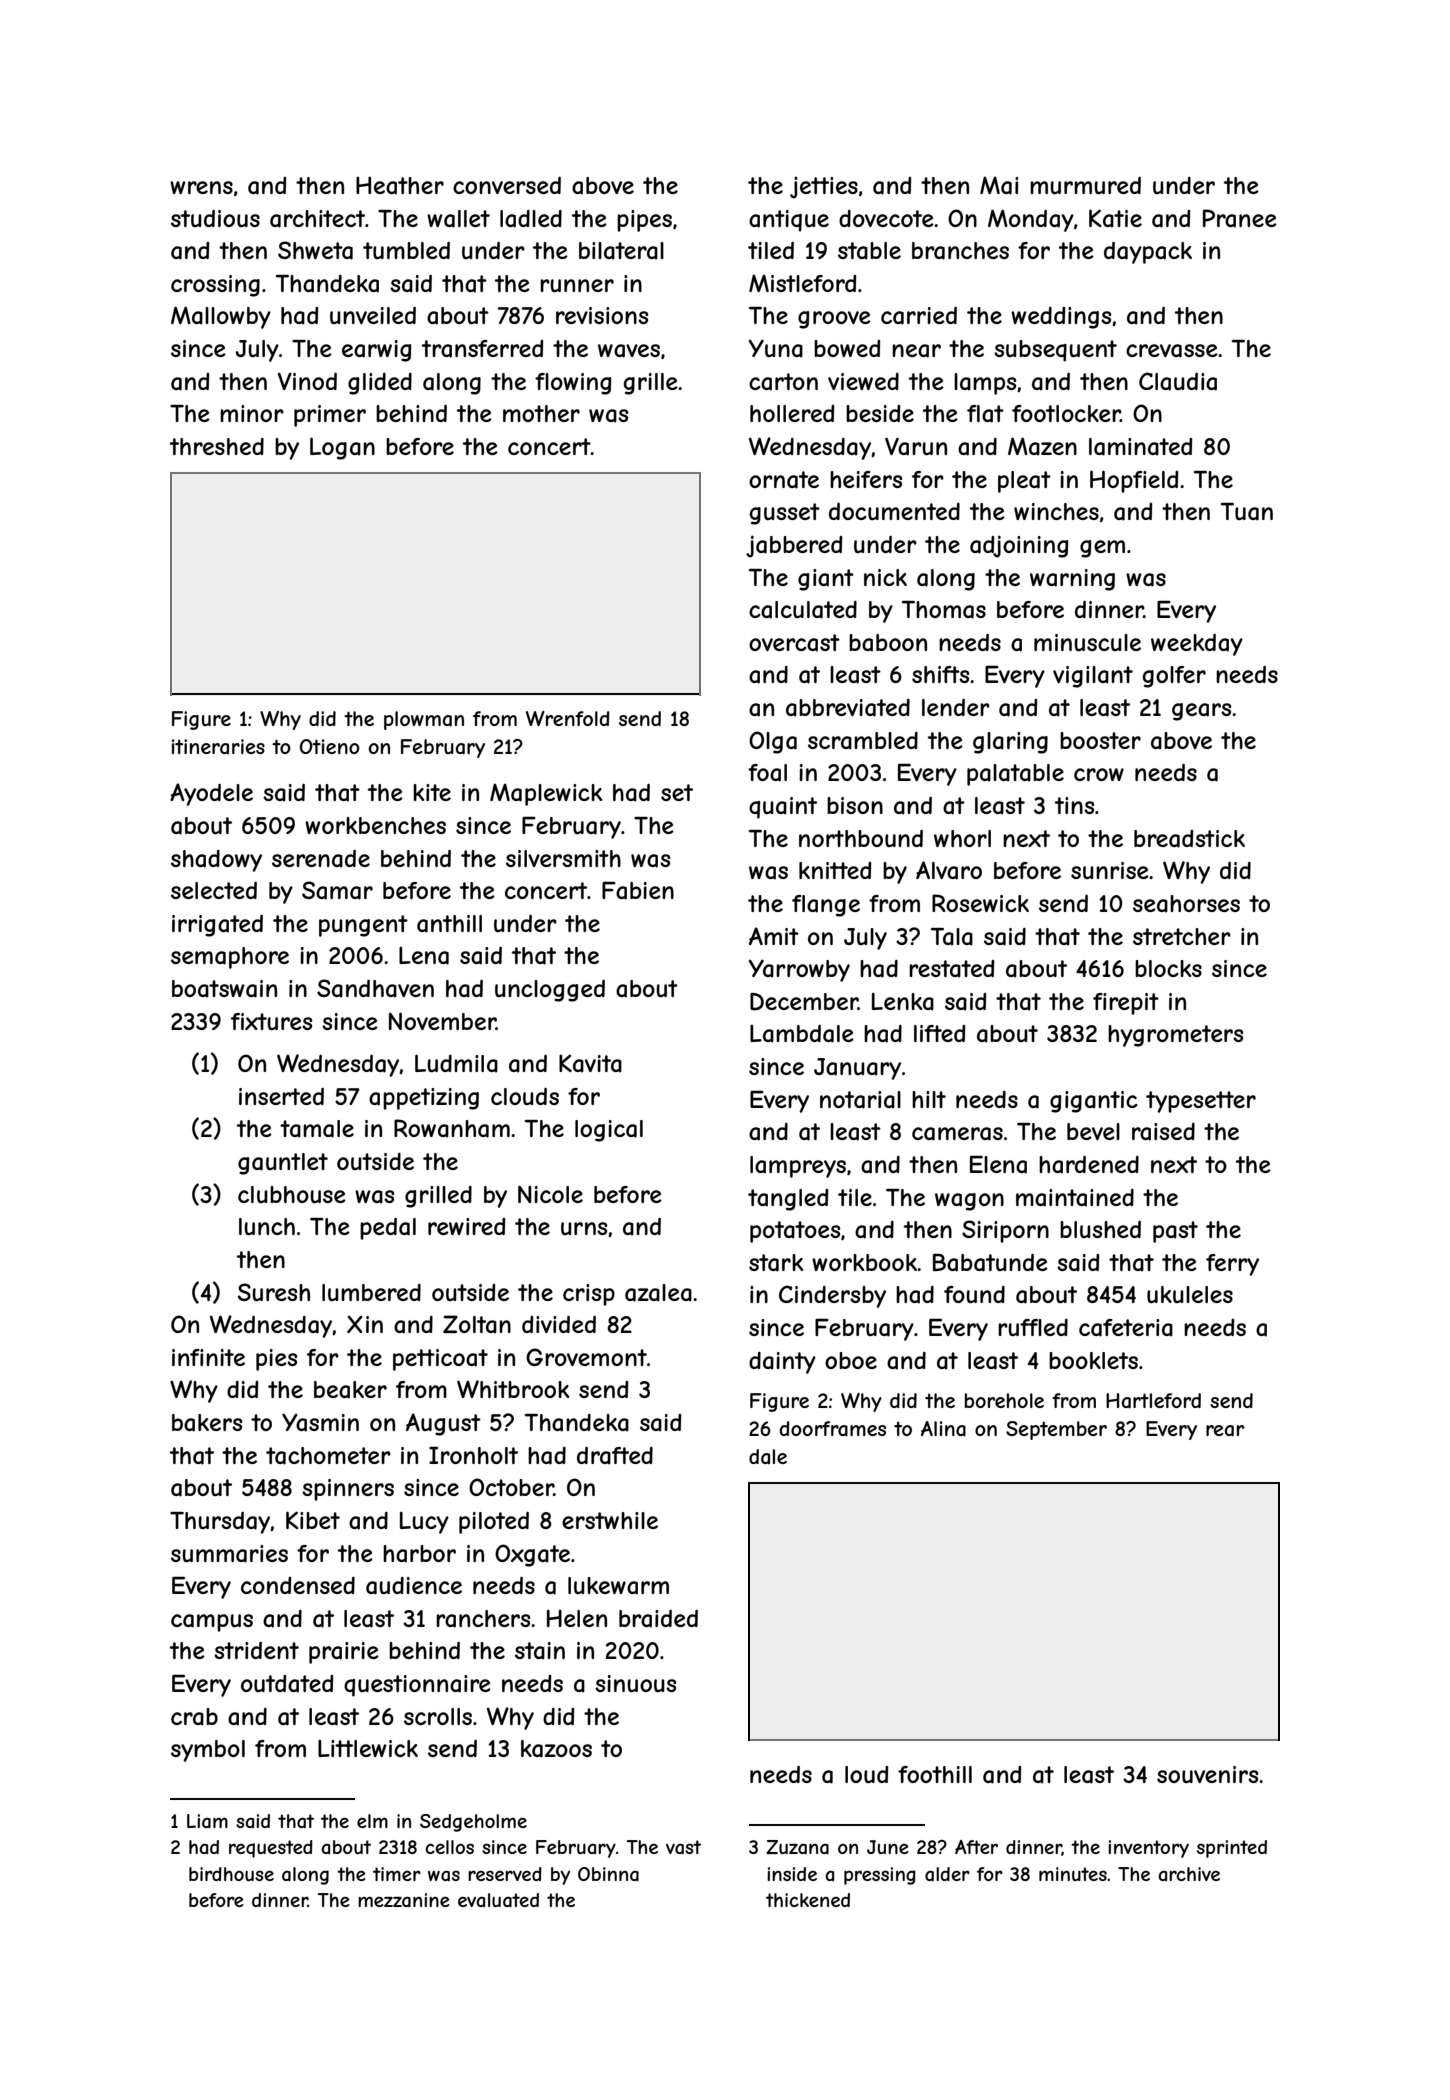  I want to click on birdhouse, so click(231, 1874).
